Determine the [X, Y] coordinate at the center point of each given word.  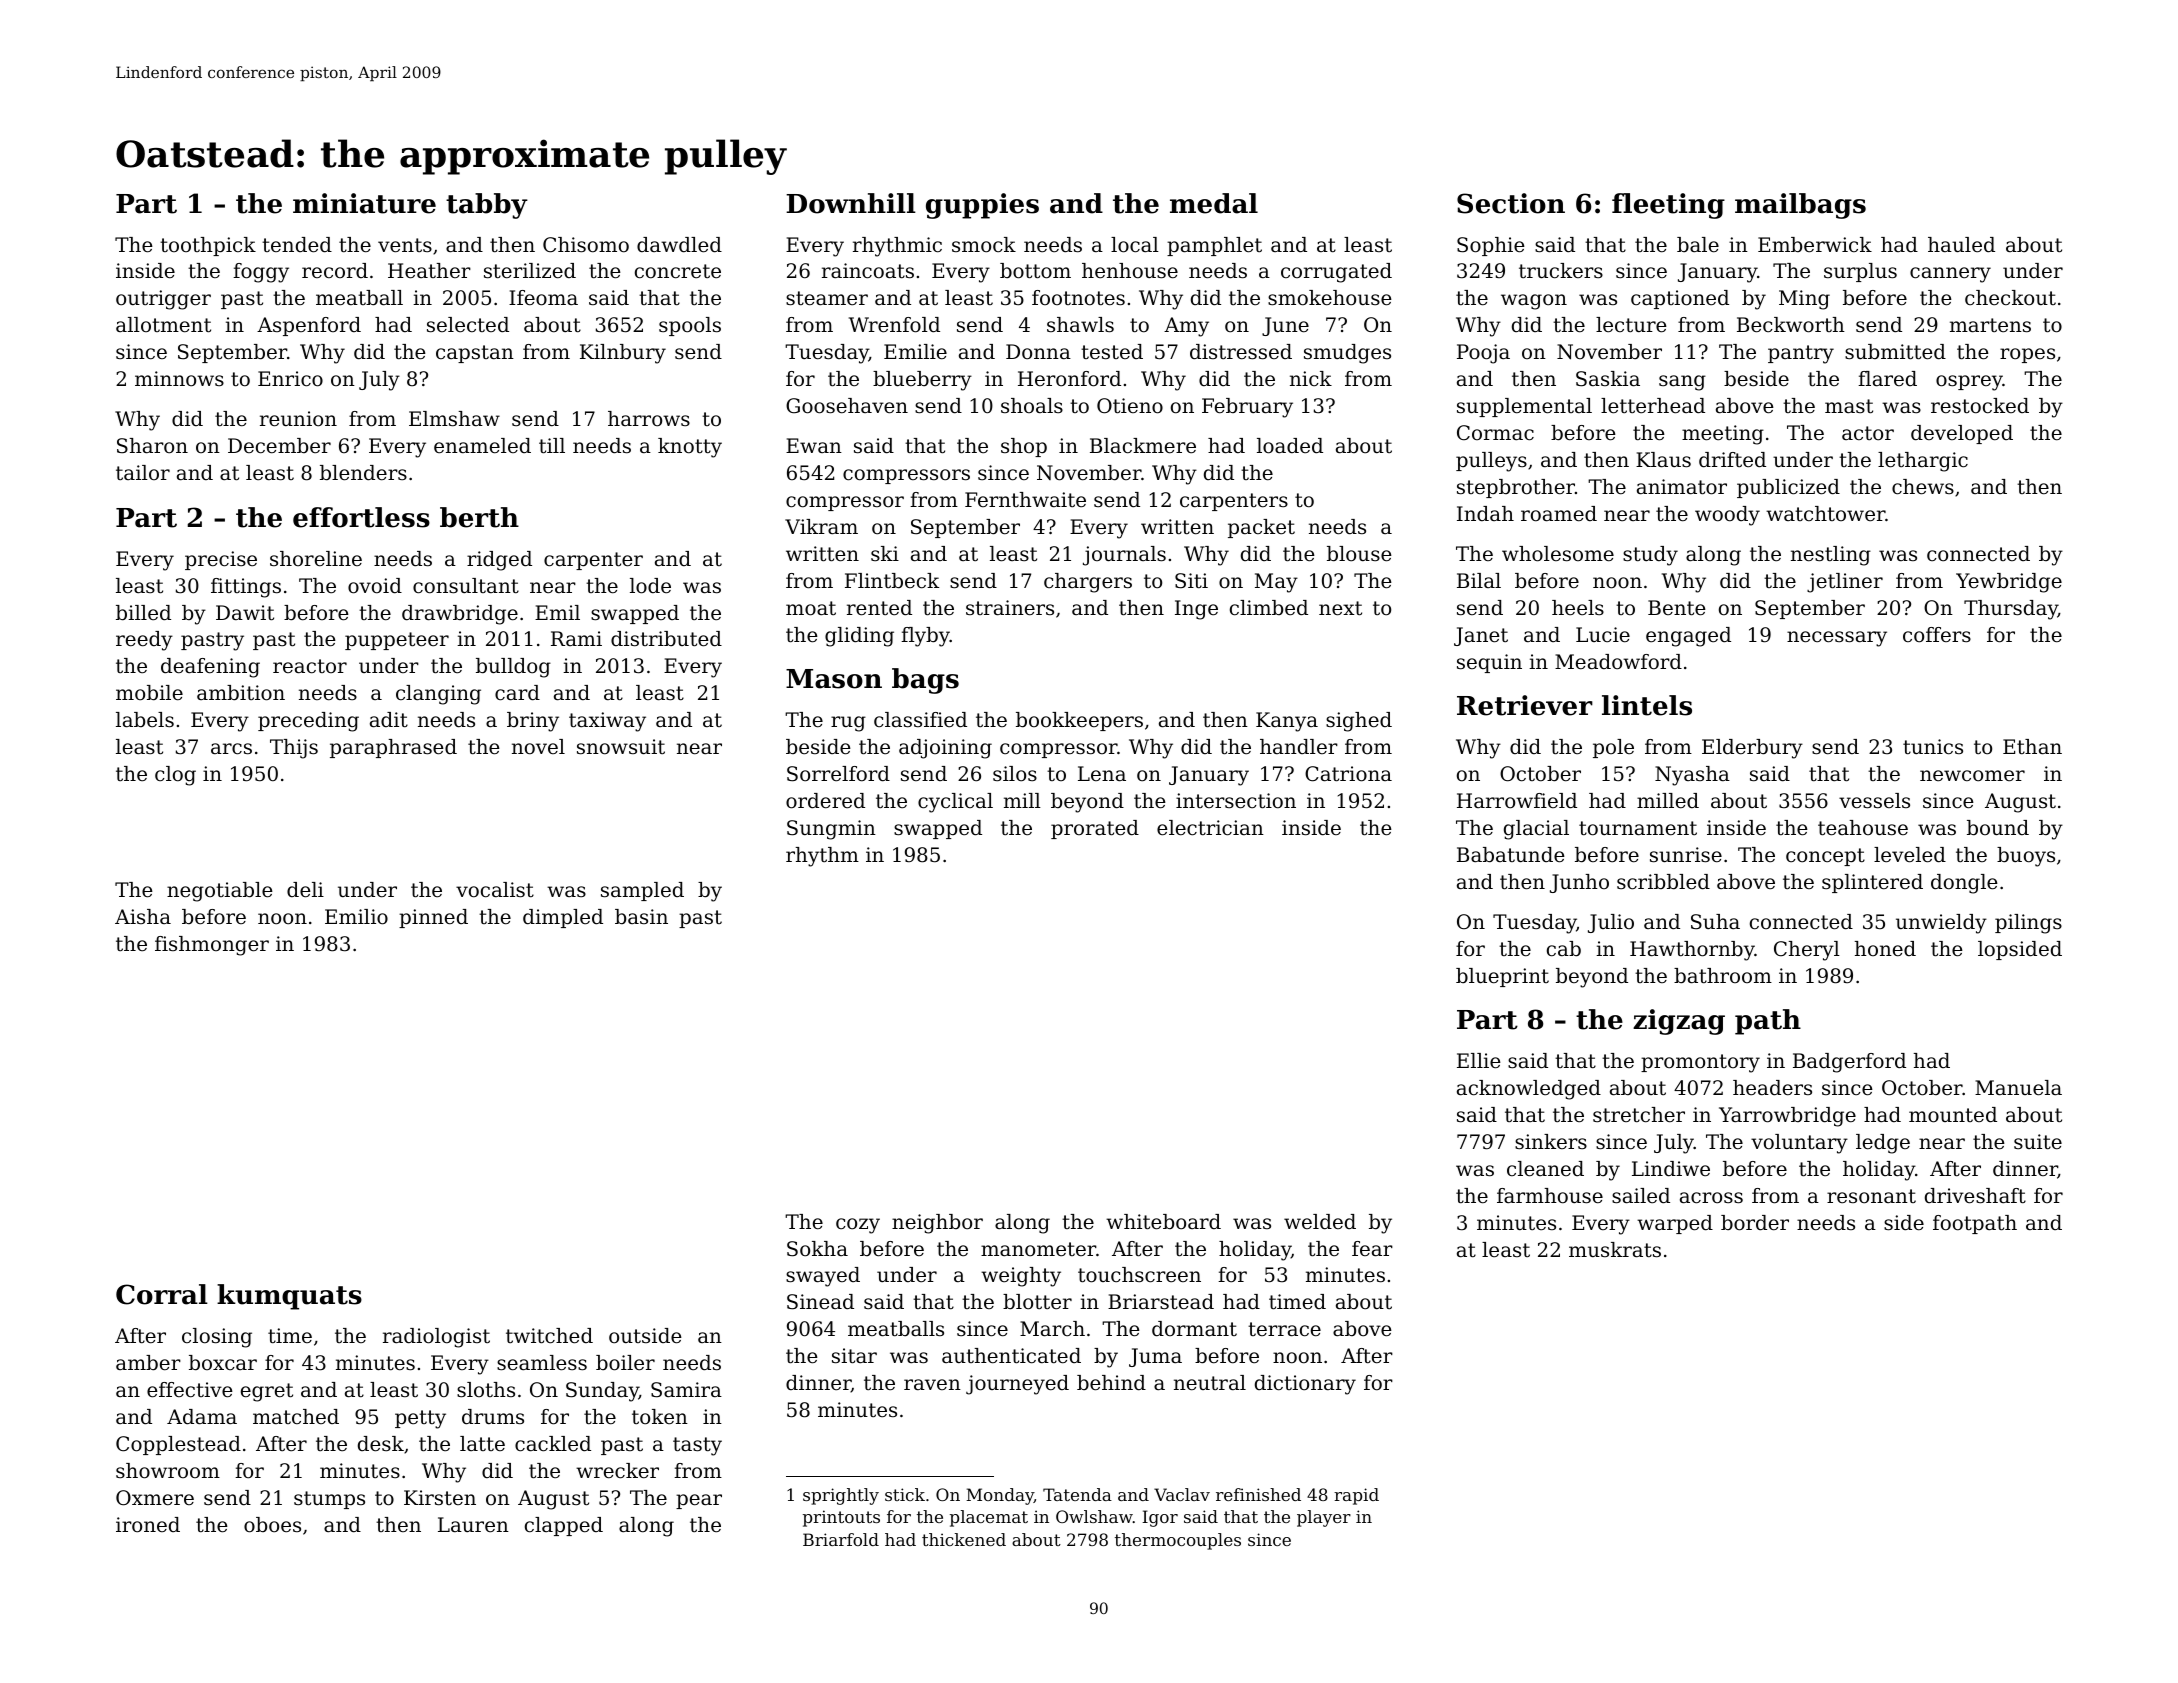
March [1052, 1329]
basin [641, 916]
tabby [487, 206]
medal [1214, 203]
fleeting [1668, 206]
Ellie [1479, 1061]
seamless [542, 1363]
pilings [2028, 924]
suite [2038, 1142]
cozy [858, 1226]
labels [145, 720]
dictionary [1305, 1385]
